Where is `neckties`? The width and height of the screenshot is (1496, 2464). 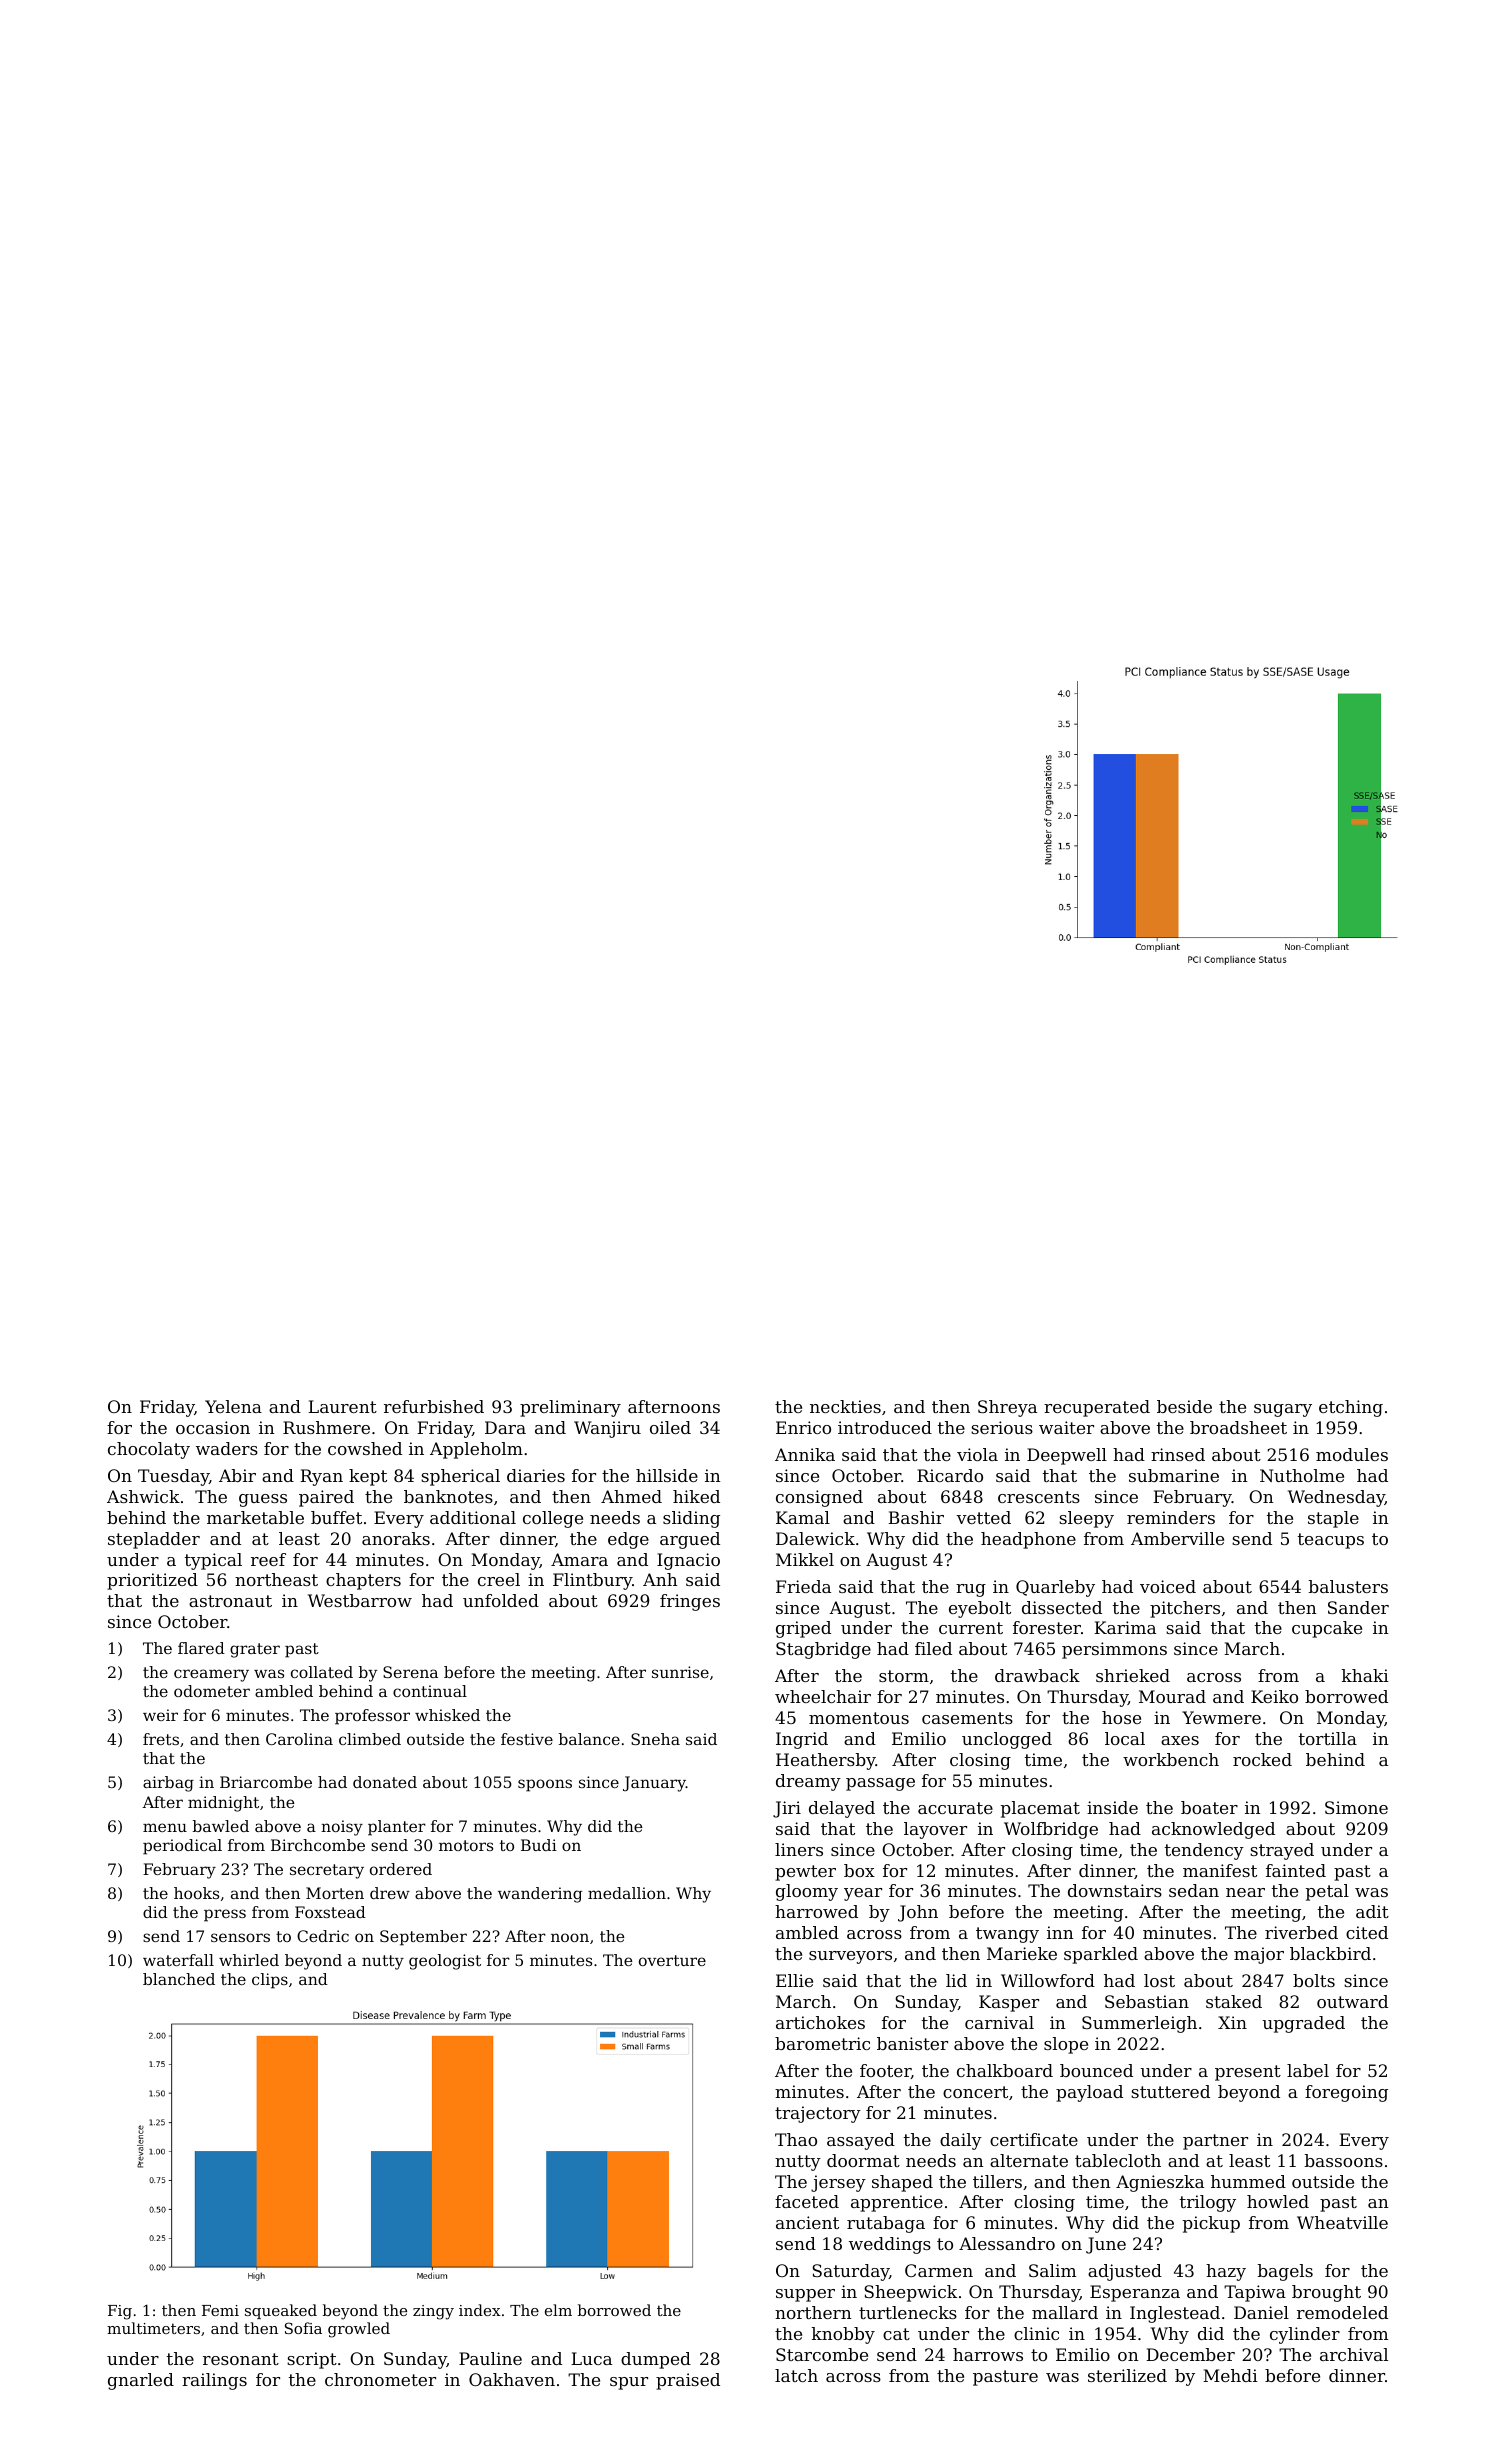
neckties is located at coordinates (845, 1406).
